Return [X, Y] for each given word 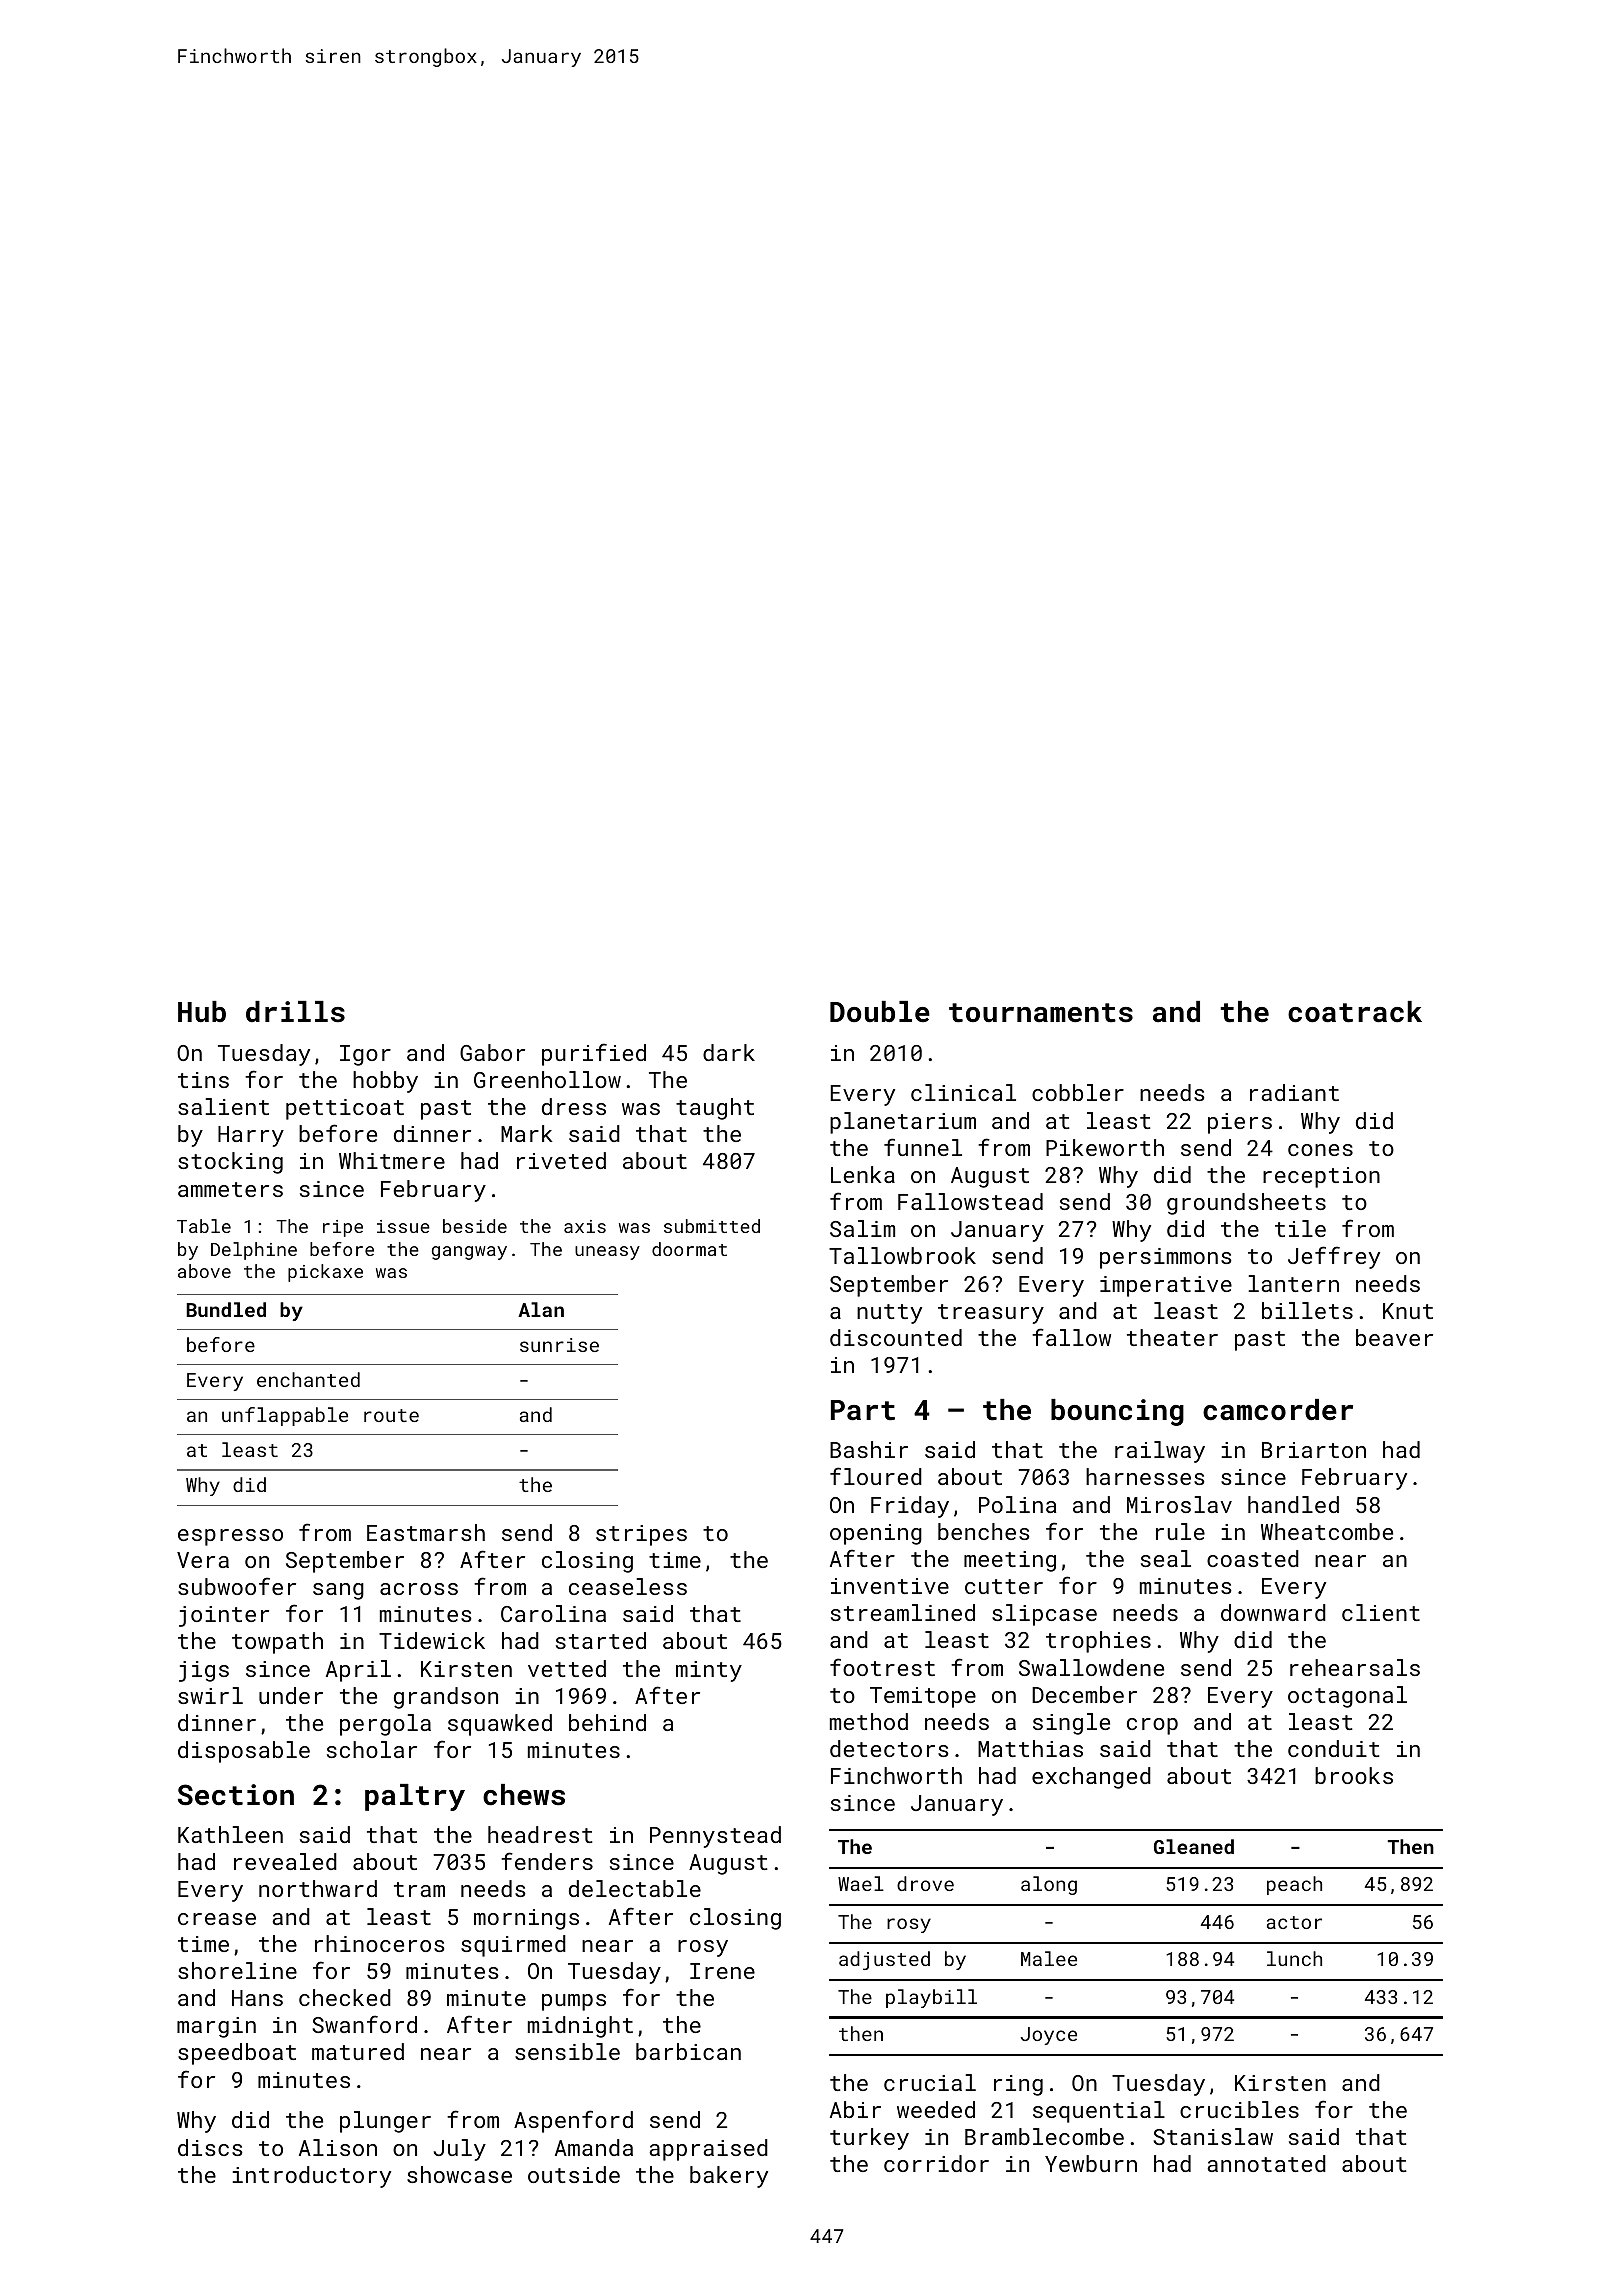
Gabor [492, 1052]
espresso [230, 1537]
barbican [688, 2051]
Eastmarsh [426, 1532]
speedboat [237, 2054]
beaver [1394, 1337]
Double [880, 1012]
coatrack [1355, 1012]
